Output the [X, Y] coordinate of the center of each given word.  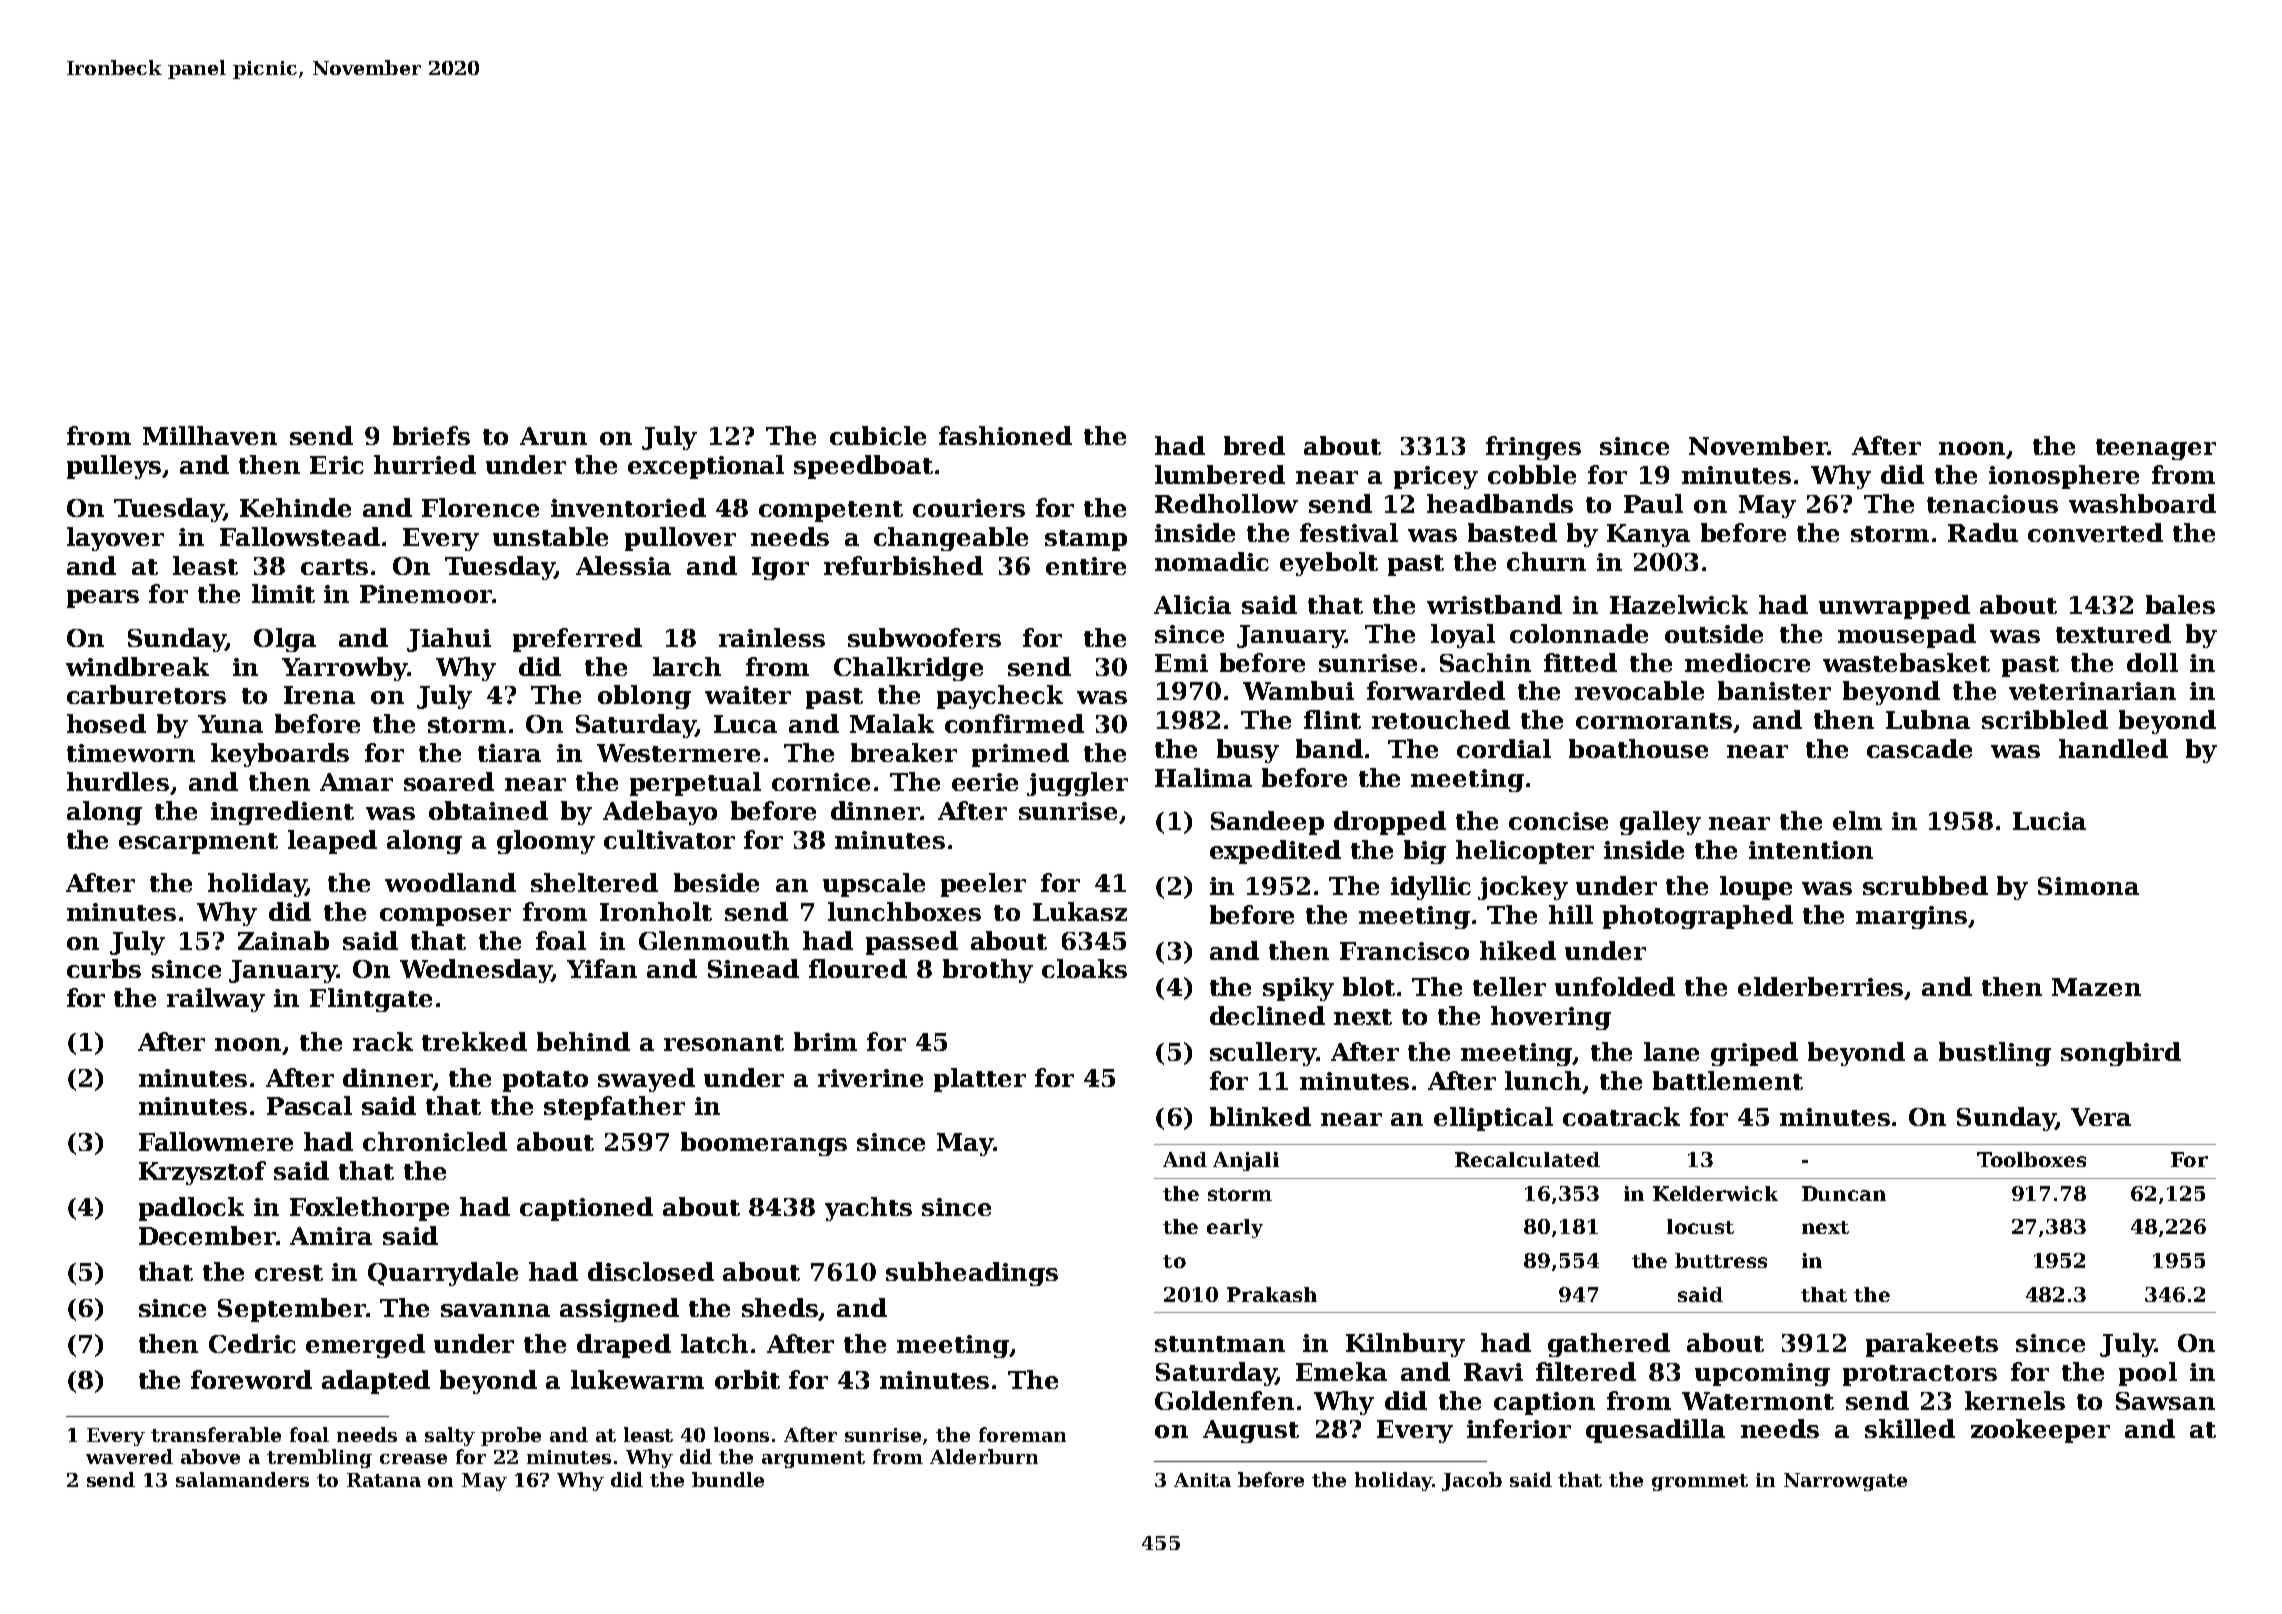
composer [445, 917]
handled [2113, 748]
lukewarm [637, 1379]
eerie [985, 782]
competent [831, 511]
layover [115, 539]
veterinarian [2092, 691]
